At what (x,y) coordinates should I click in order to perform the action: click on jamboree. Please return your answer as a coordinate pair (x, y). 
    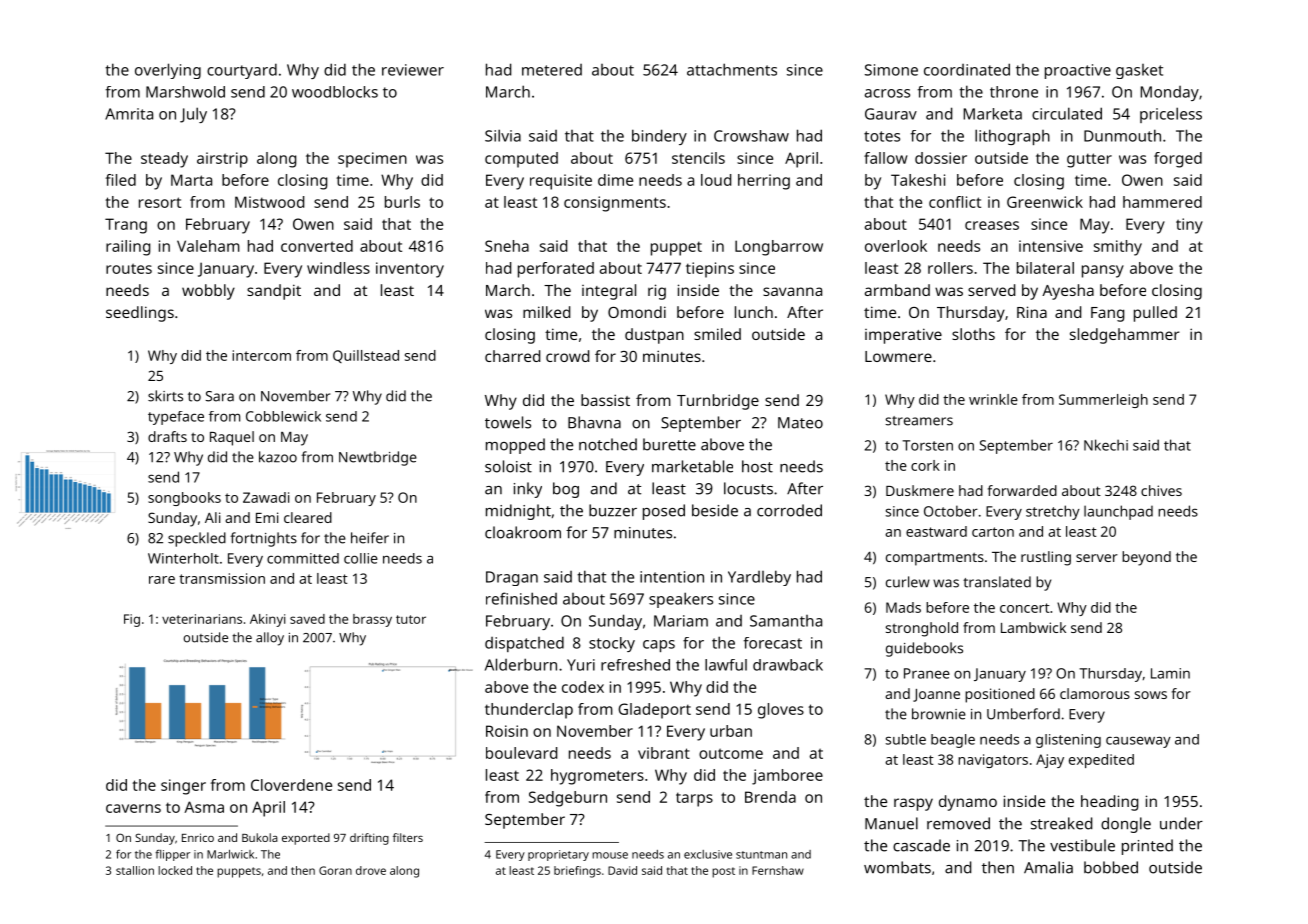
    Looking at the image, I should click on (787, 777).
